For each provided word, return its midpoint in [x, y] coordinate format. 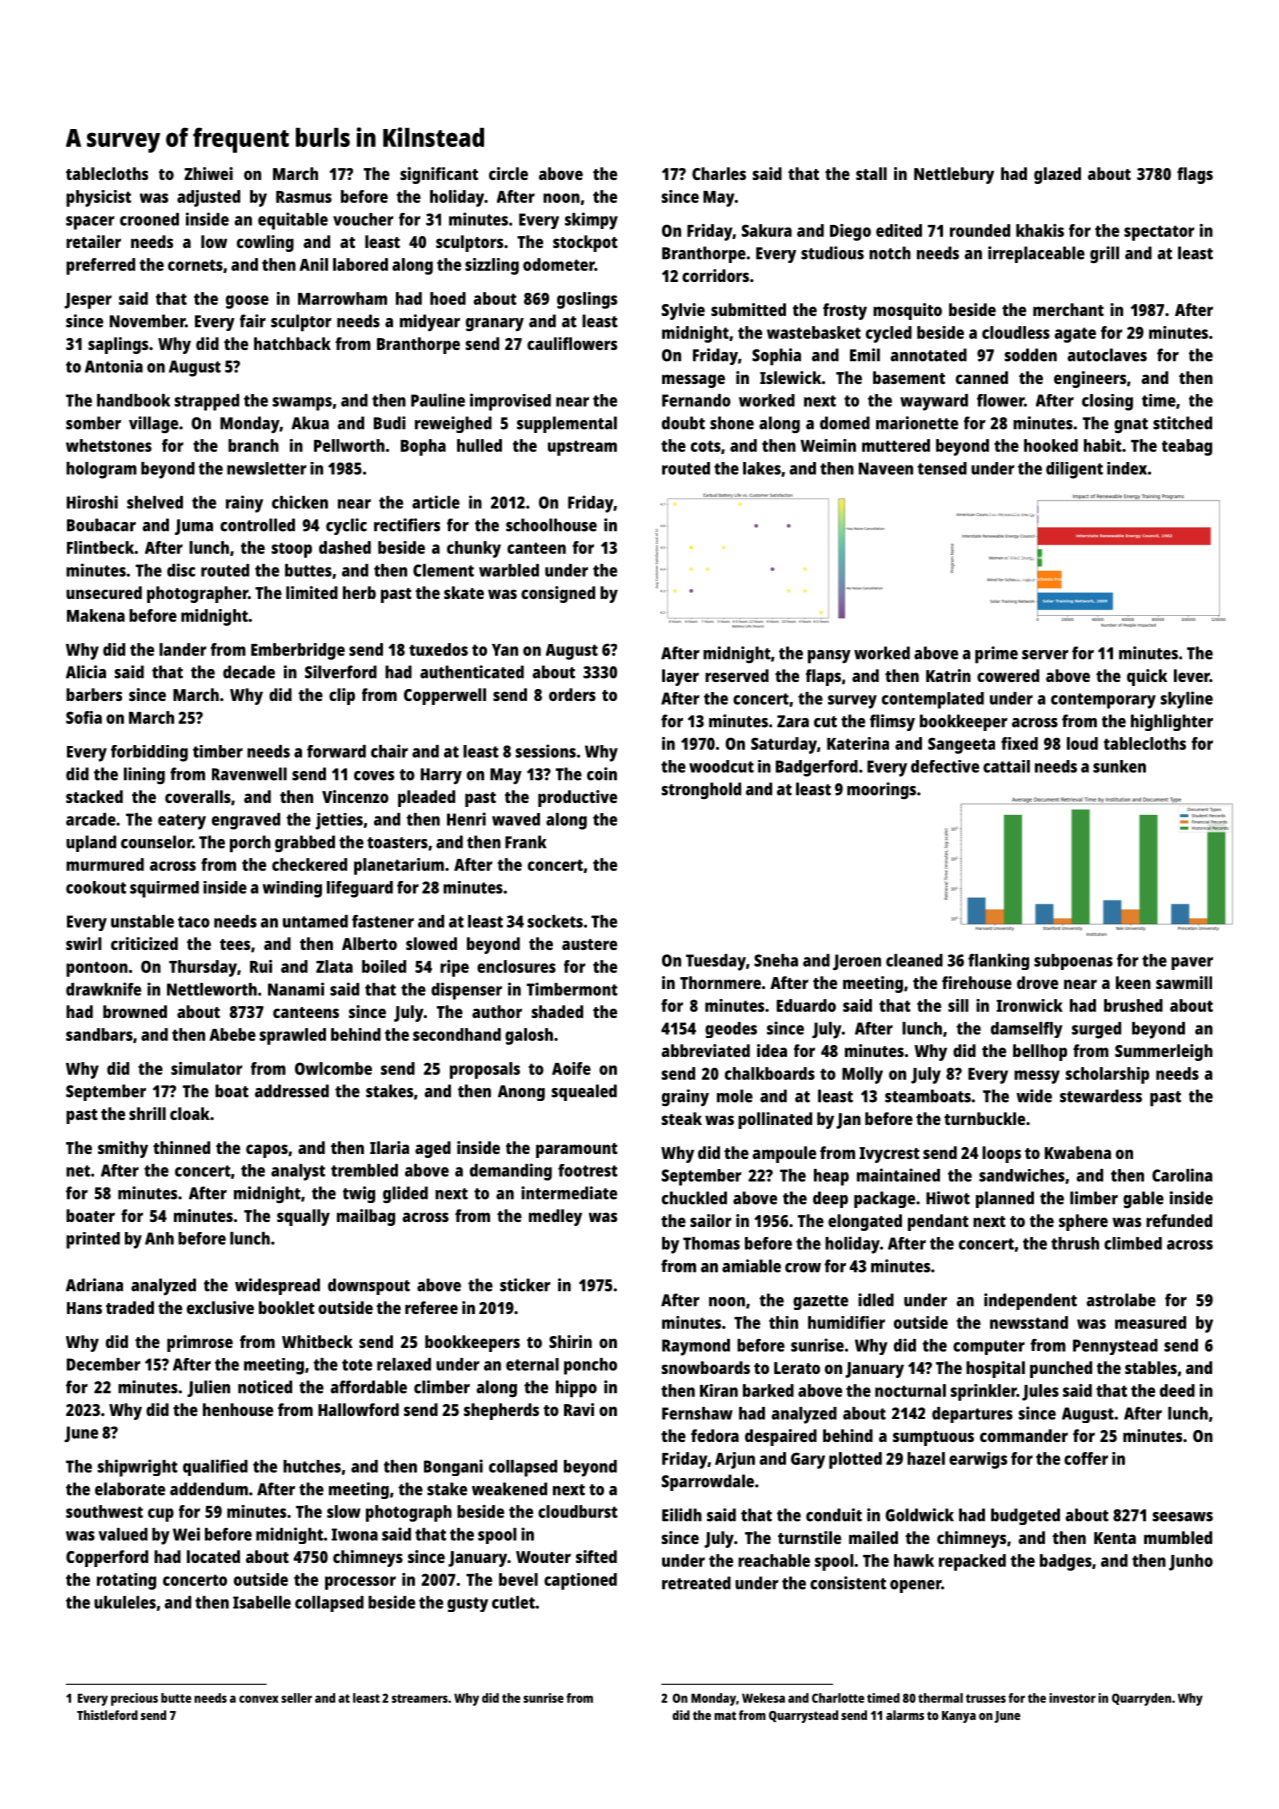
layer [680, 677]
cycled [889, 334]
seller [296, 1698]
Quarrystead [803, 1716]
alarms [905, 1715]
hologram [101, 470]
